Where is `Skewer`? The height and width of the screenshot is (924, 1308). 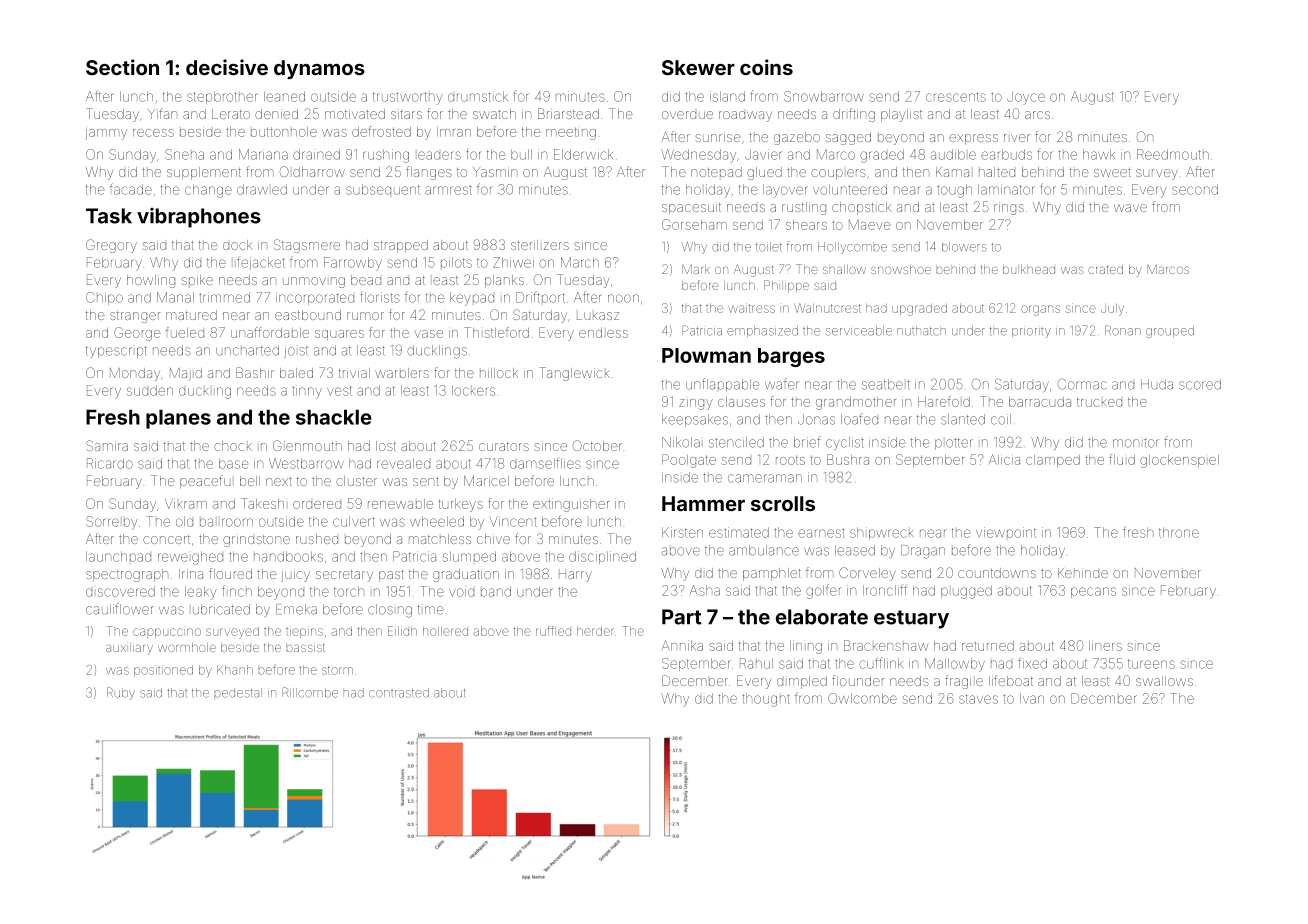
Skewer is located at coordinates (698, 67).
